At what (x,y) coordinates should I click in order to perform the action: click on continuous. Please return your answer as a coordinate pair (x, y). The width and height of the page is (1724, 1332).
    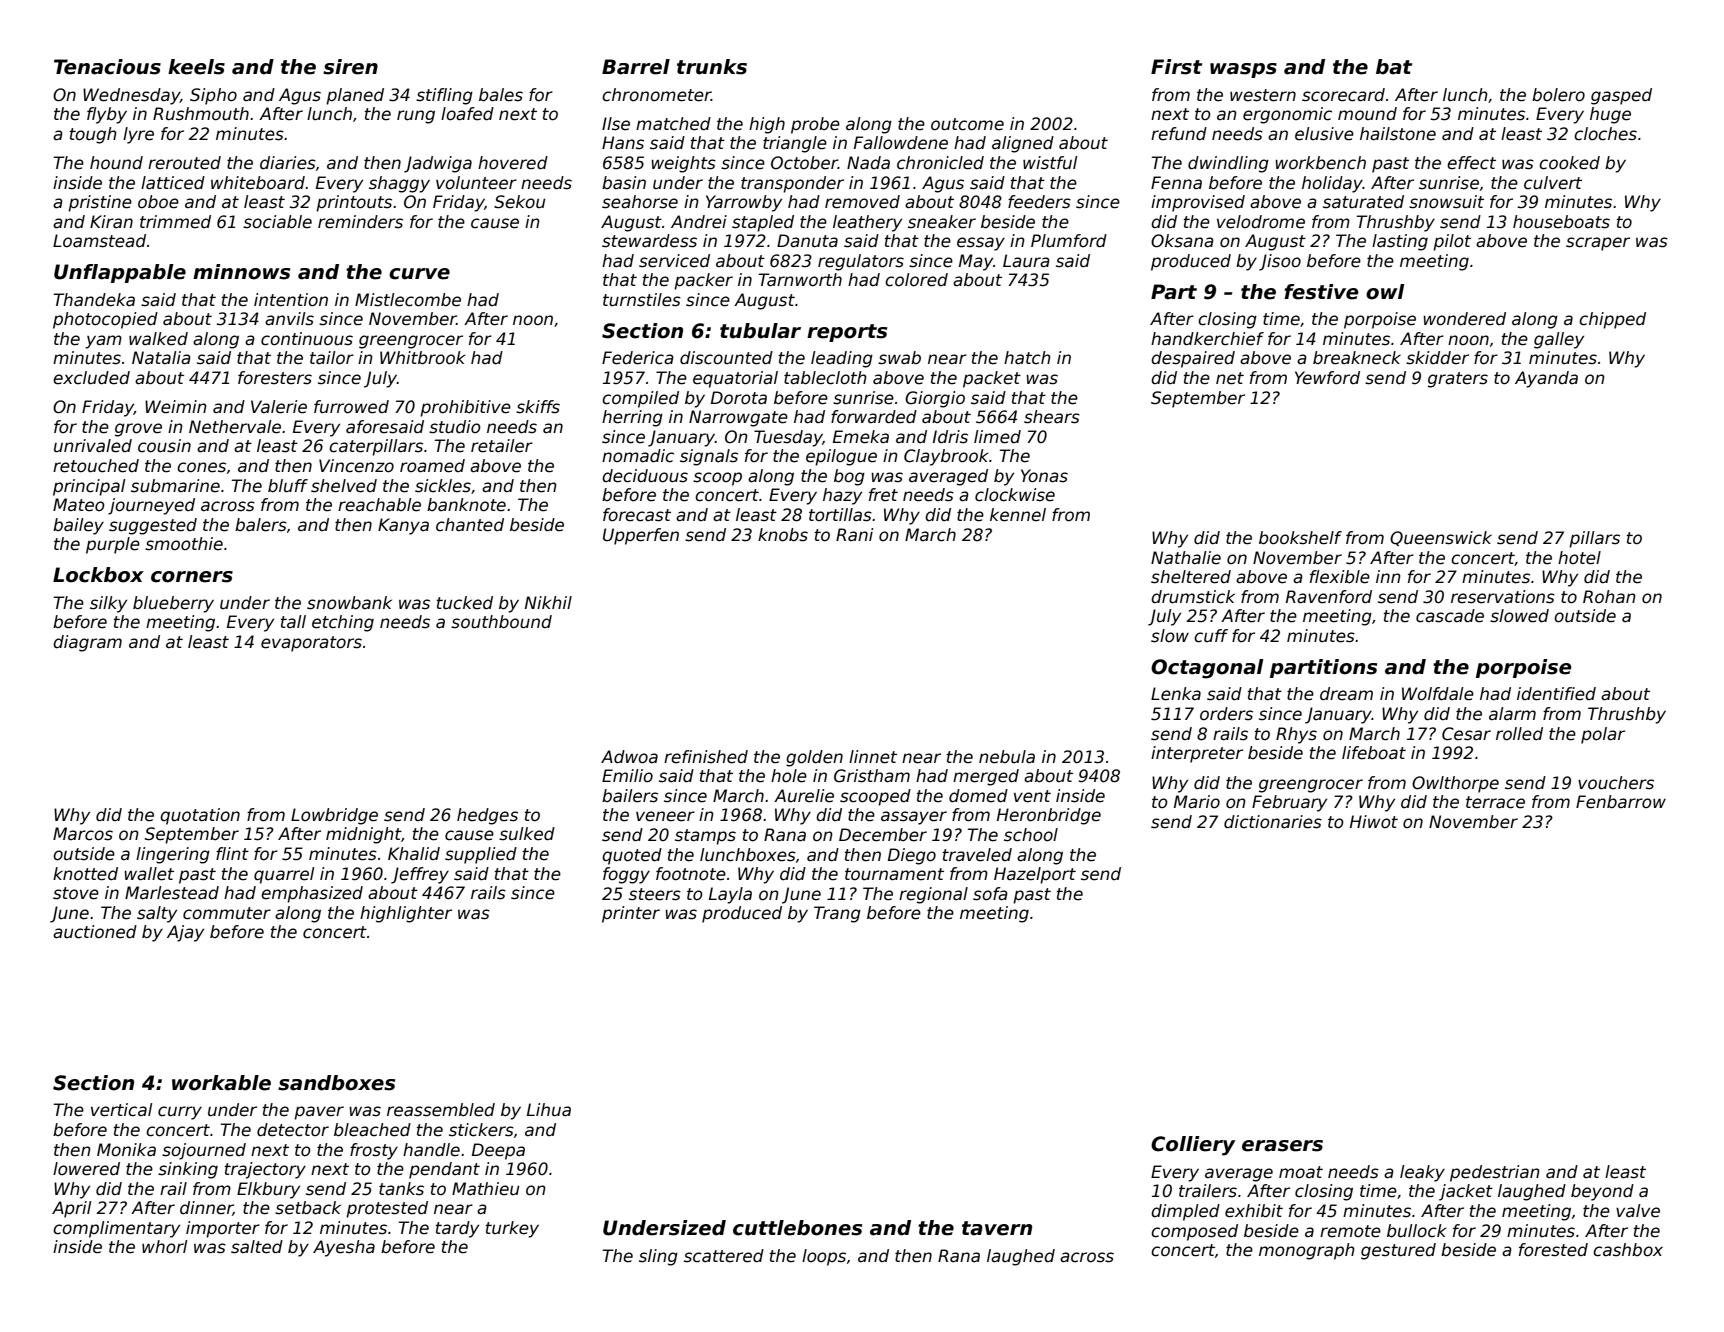
    Looking at the image, I should click on (307, 339).
